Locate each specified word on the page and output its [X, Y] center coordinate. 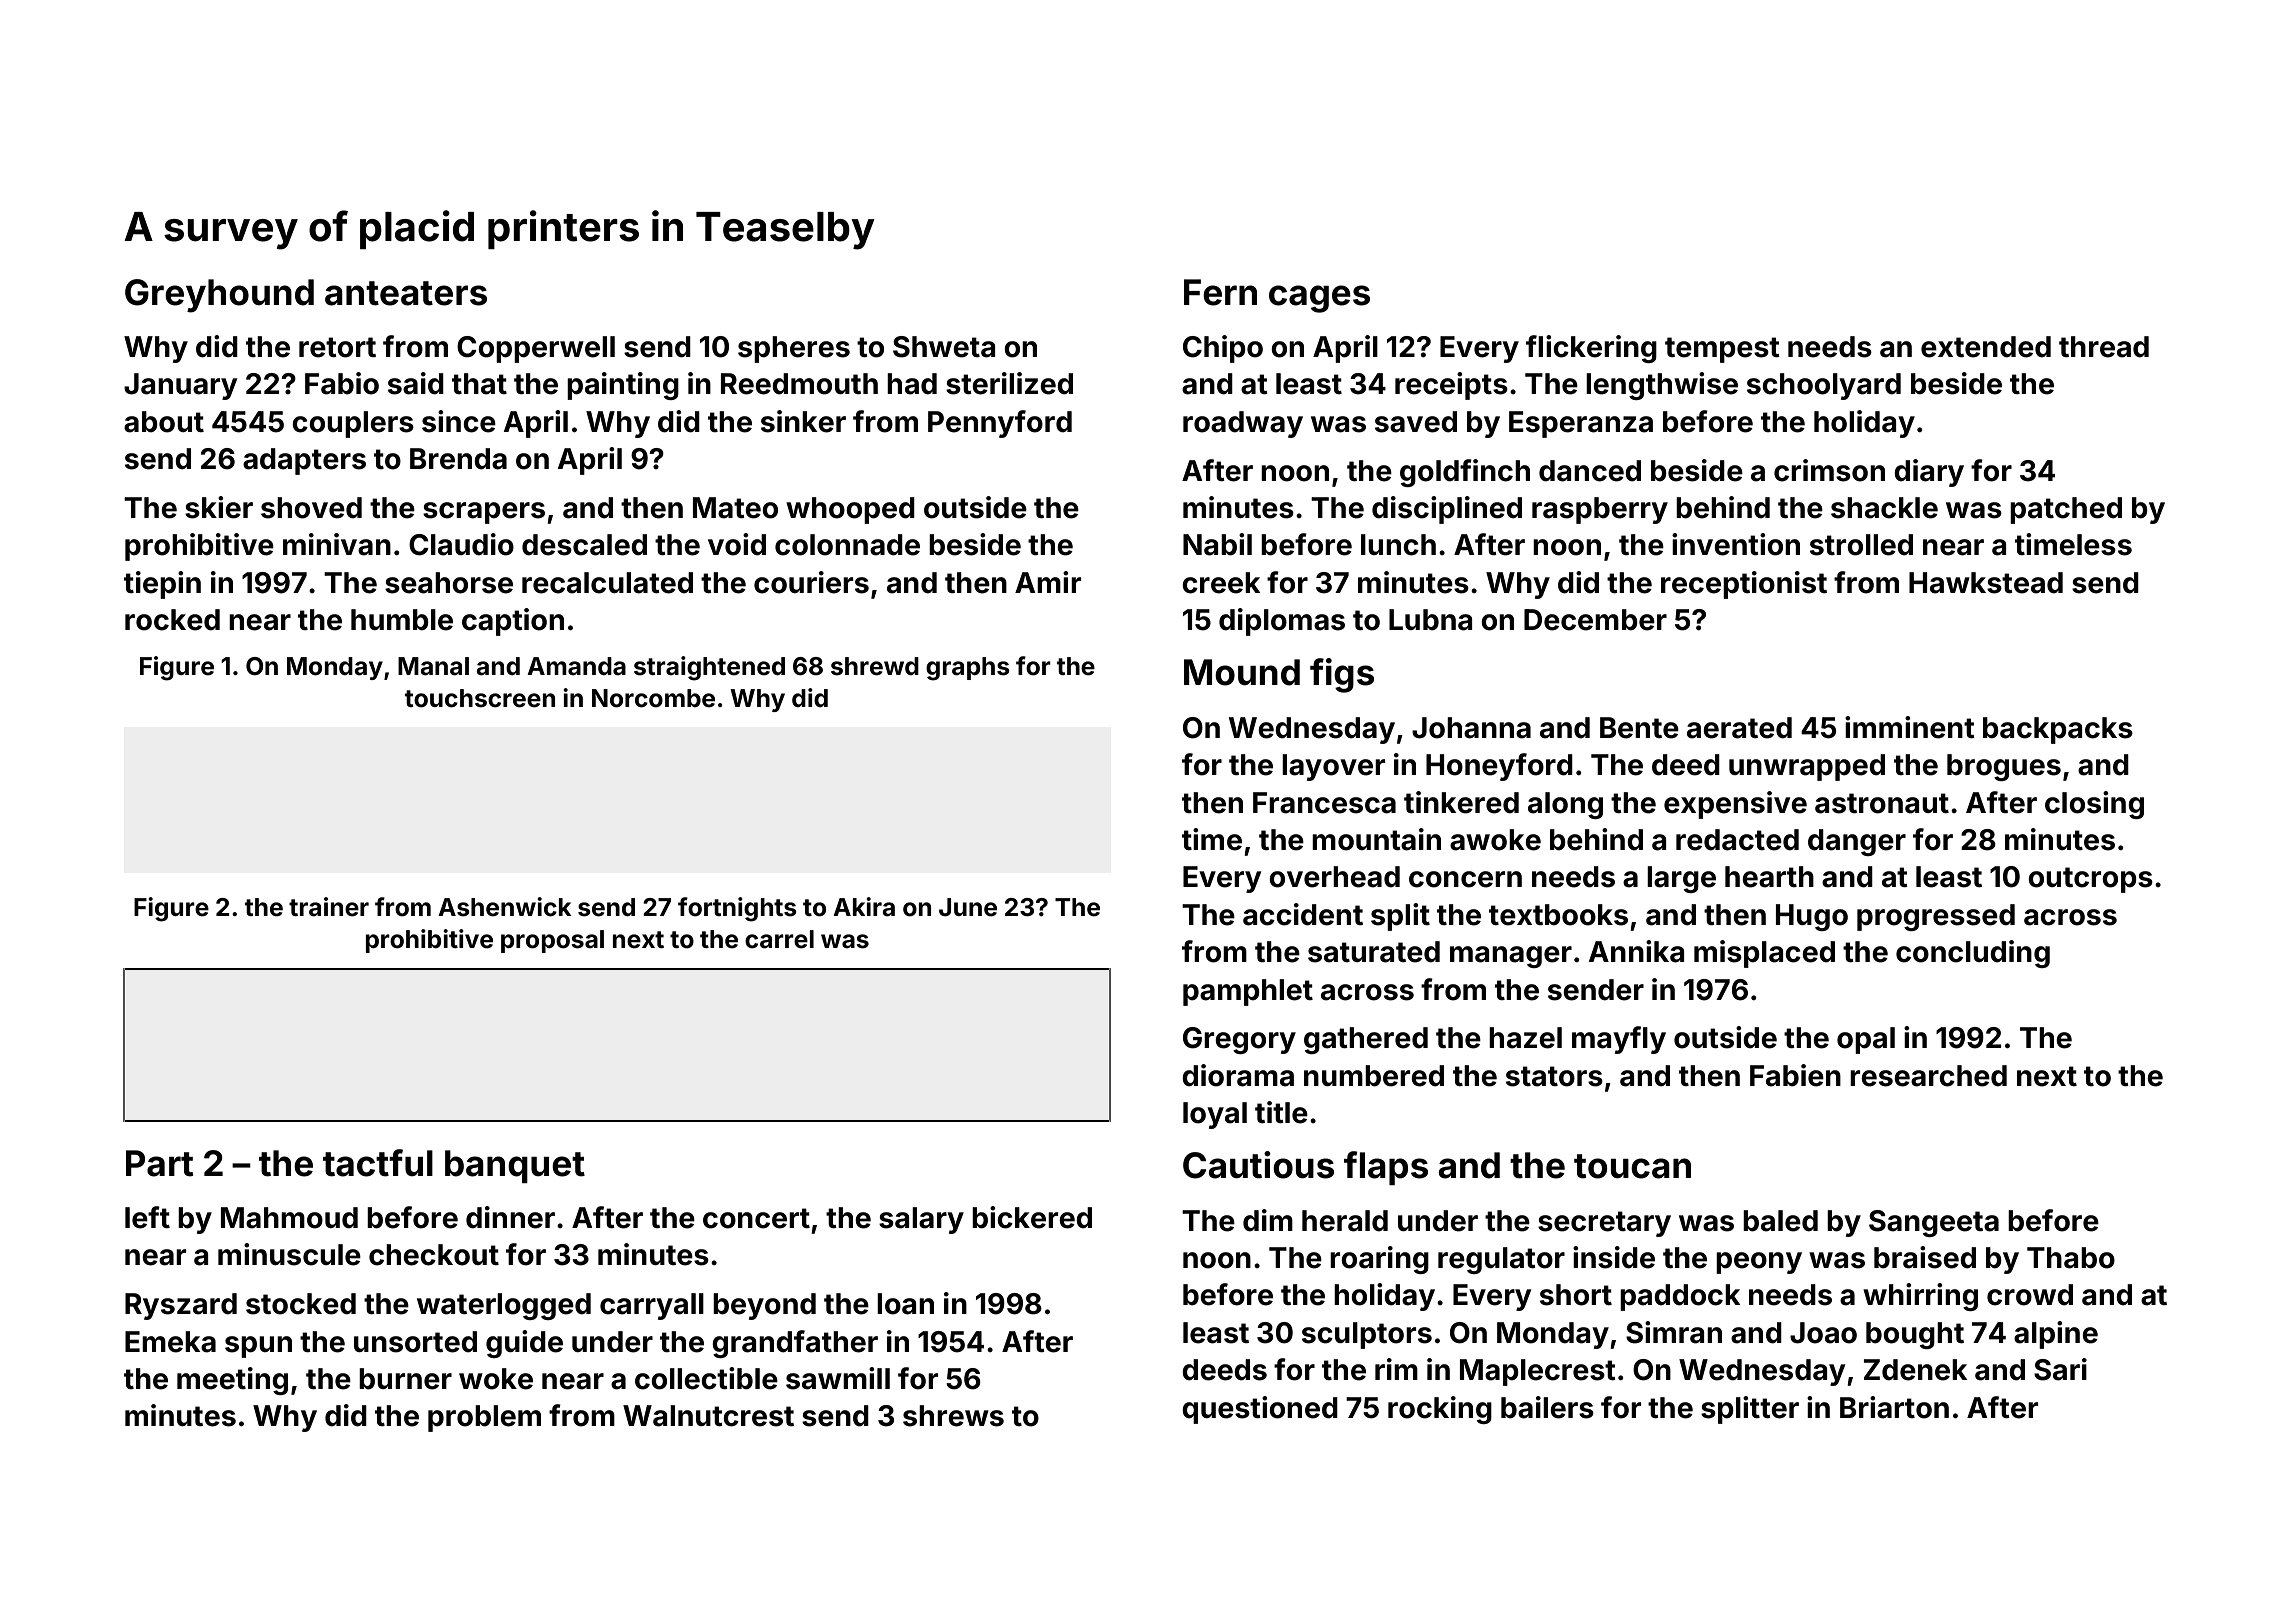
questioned [1260, 1410]
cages [1319, 299]
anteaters [406, 293]
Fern [1220, 292]
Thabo [2071, 1258]
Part [159, 1163]
